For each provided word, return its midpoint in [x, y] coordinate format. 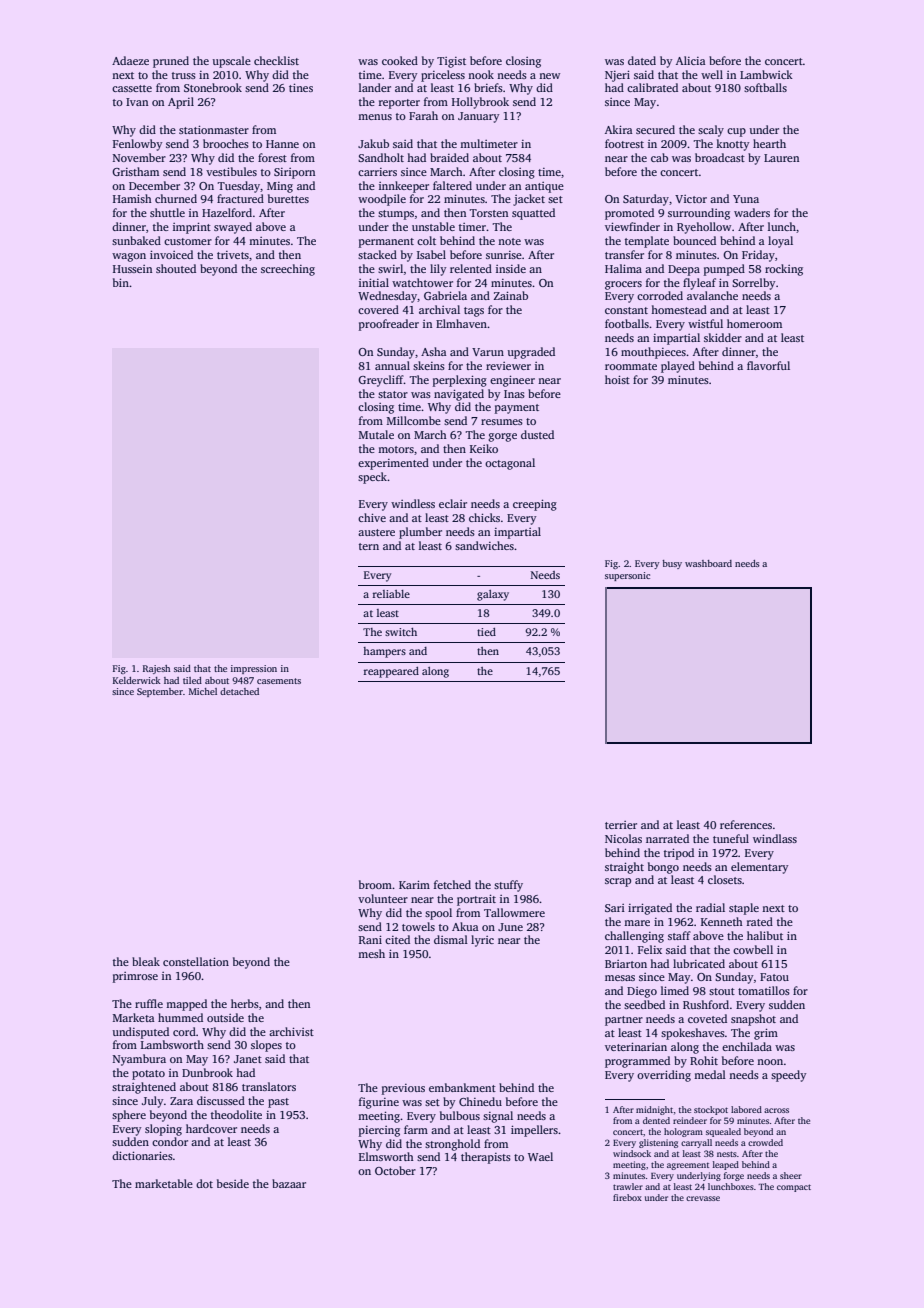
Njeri [617, 76]
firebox [627, 1197]
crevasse [703, 1198]
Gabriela [445, 295]
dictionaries [142, 1155]
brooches [226, 143]
